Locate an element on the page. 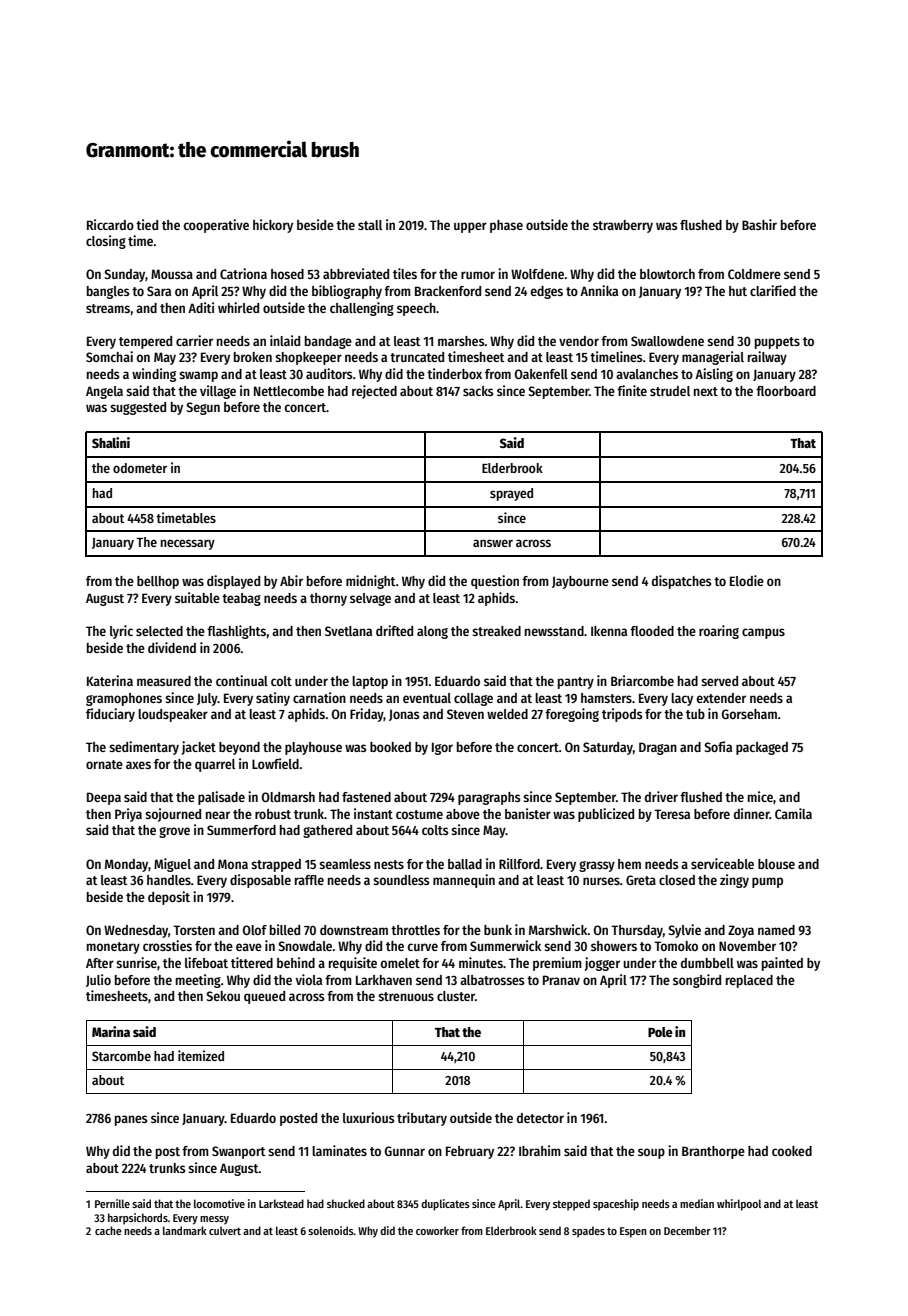  strawberry is located at coordinates (623, 226).
